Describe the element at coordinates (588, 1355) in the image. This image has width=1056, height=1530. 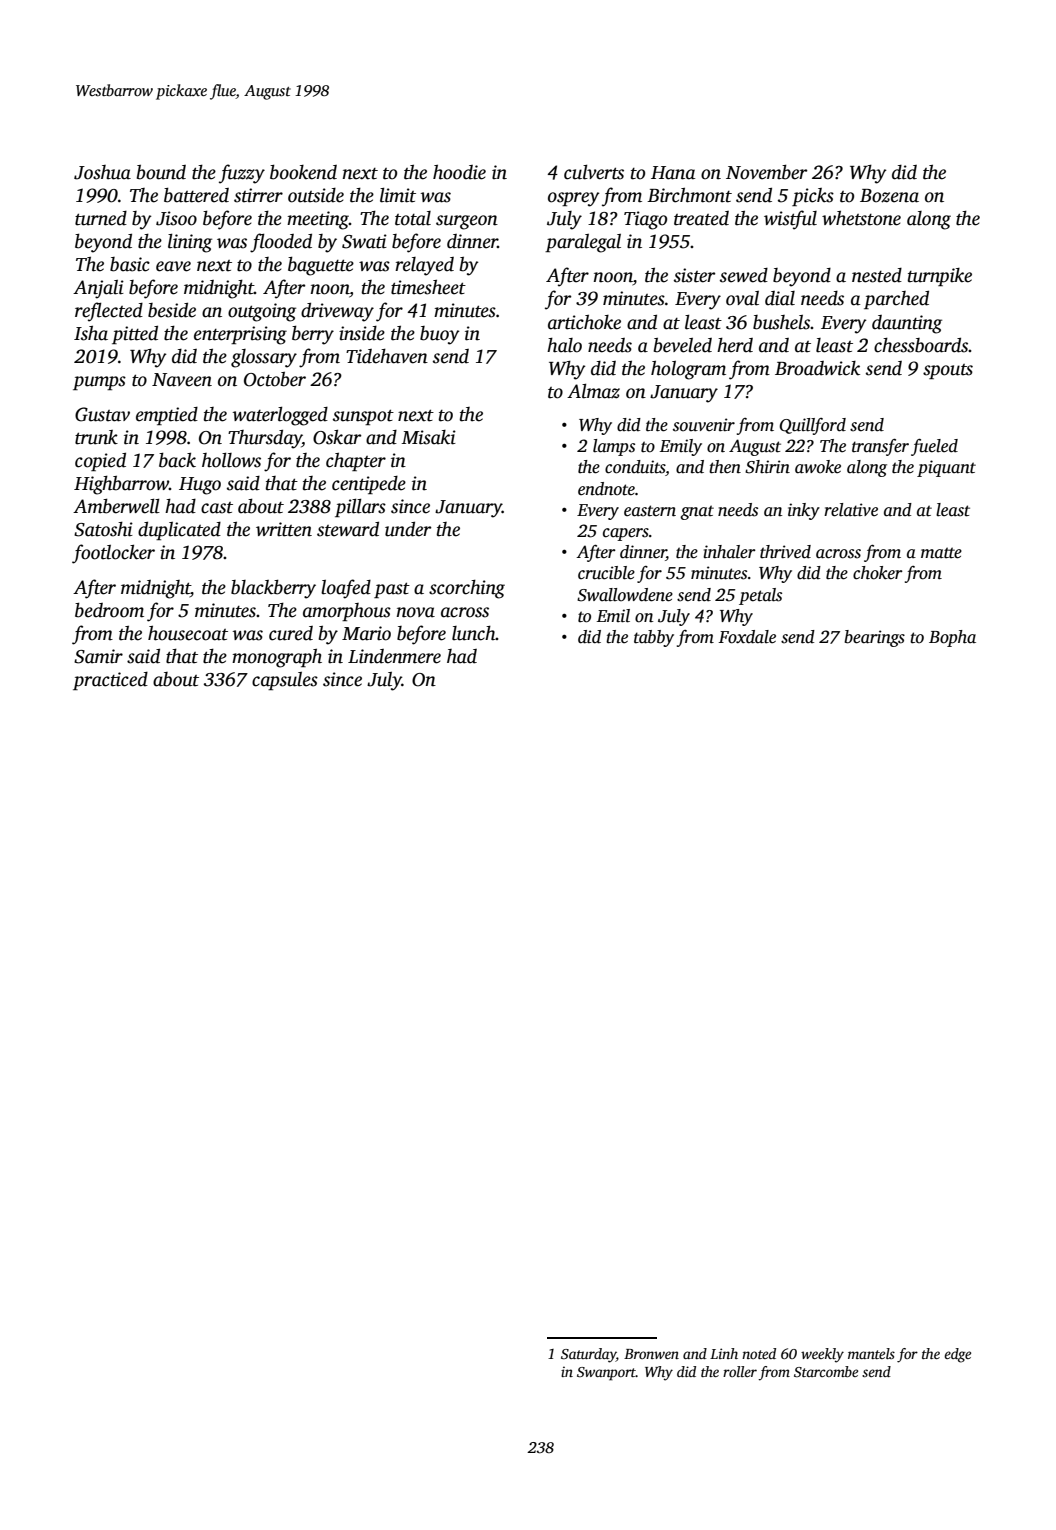
I see `Saturday` at that location.
